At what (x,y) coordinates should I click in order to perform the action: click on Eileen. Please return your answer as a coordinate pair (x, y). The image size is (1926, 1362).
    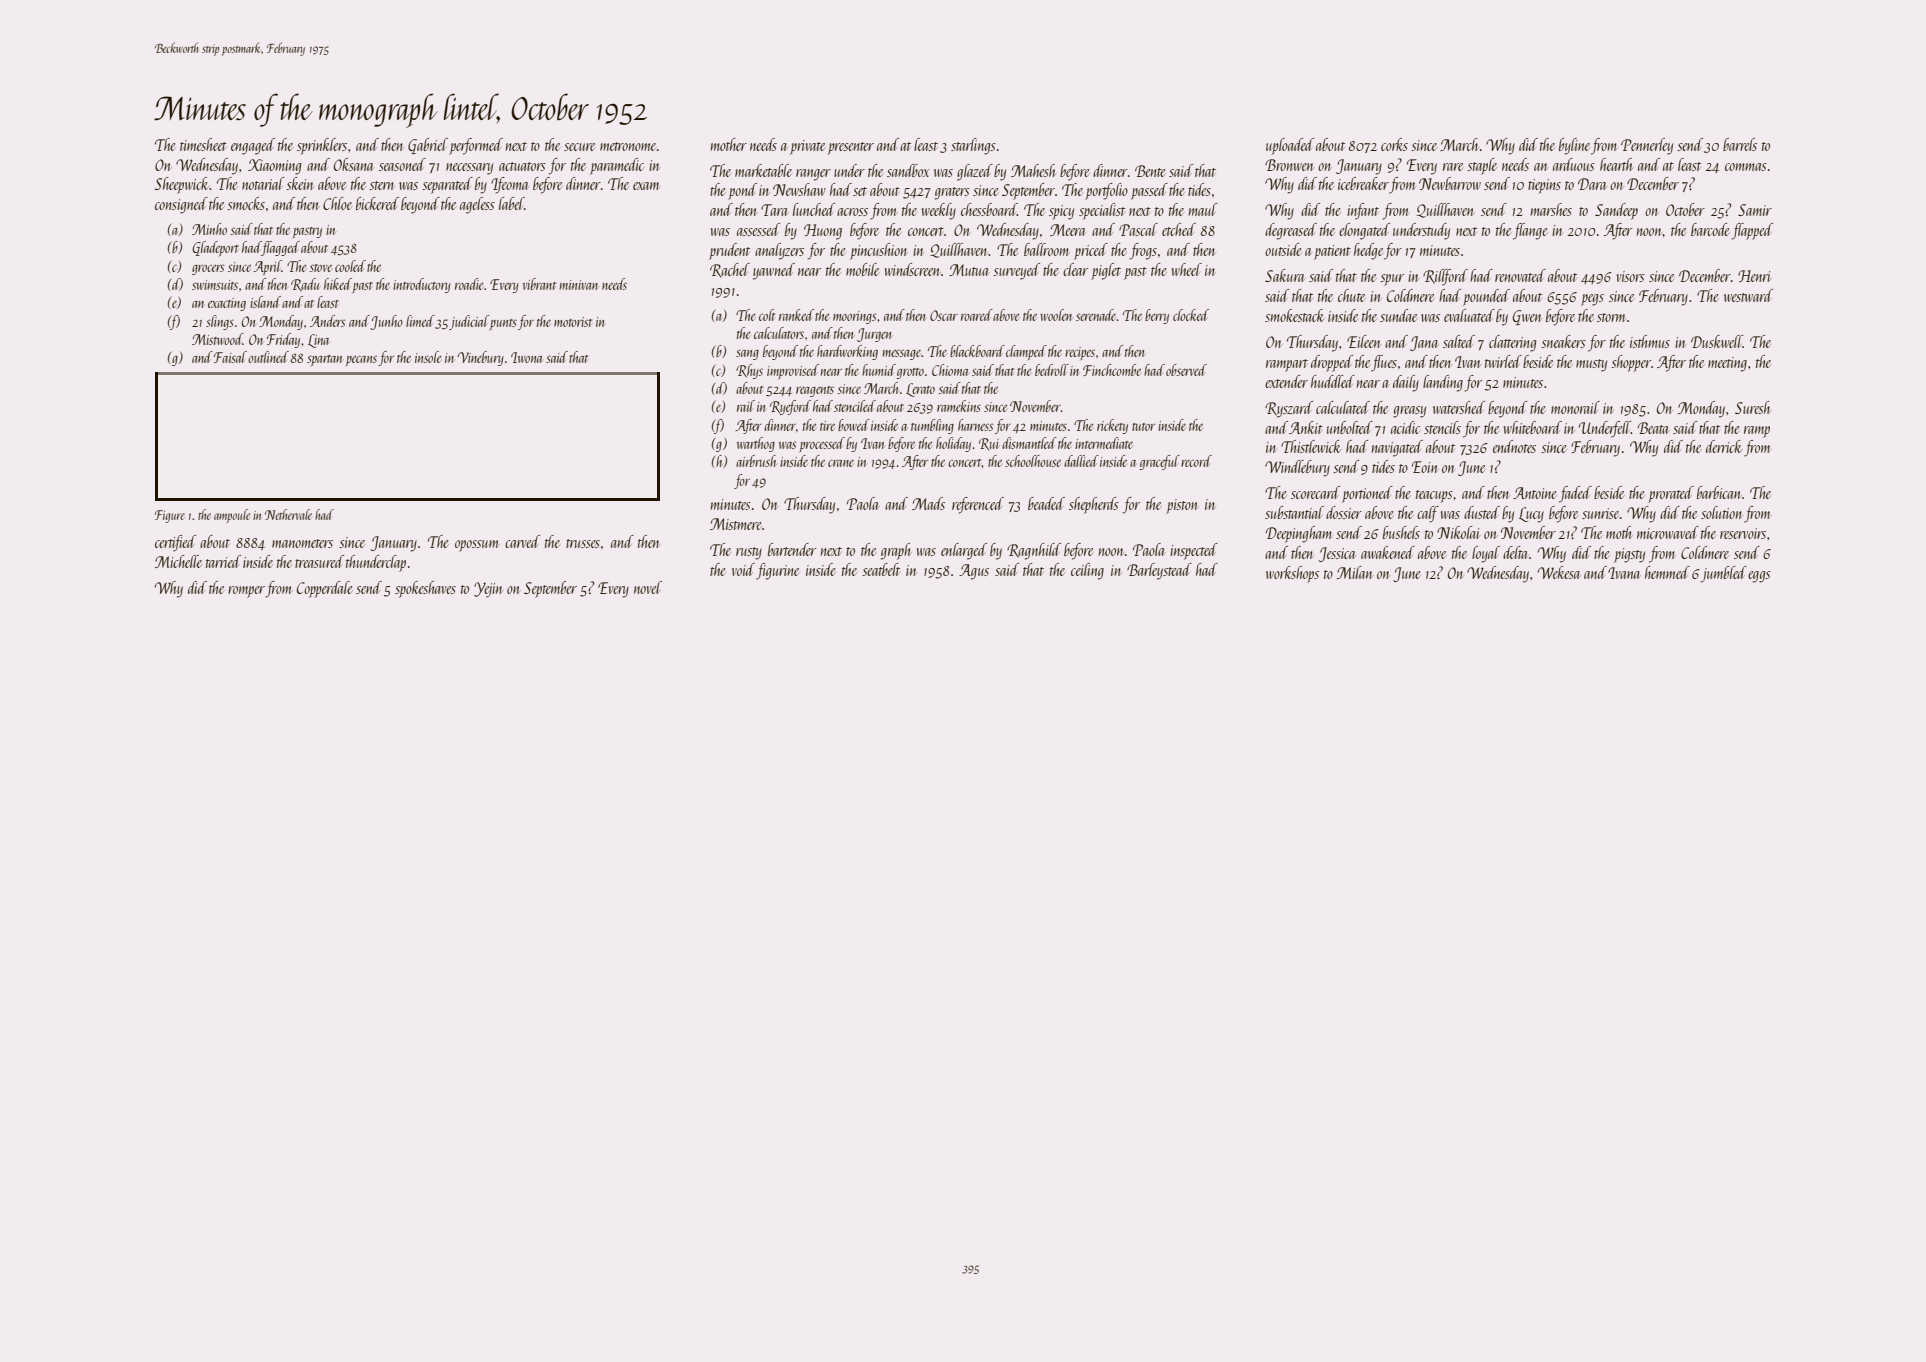
    Looking at the image, I should click on (1364, 341).
